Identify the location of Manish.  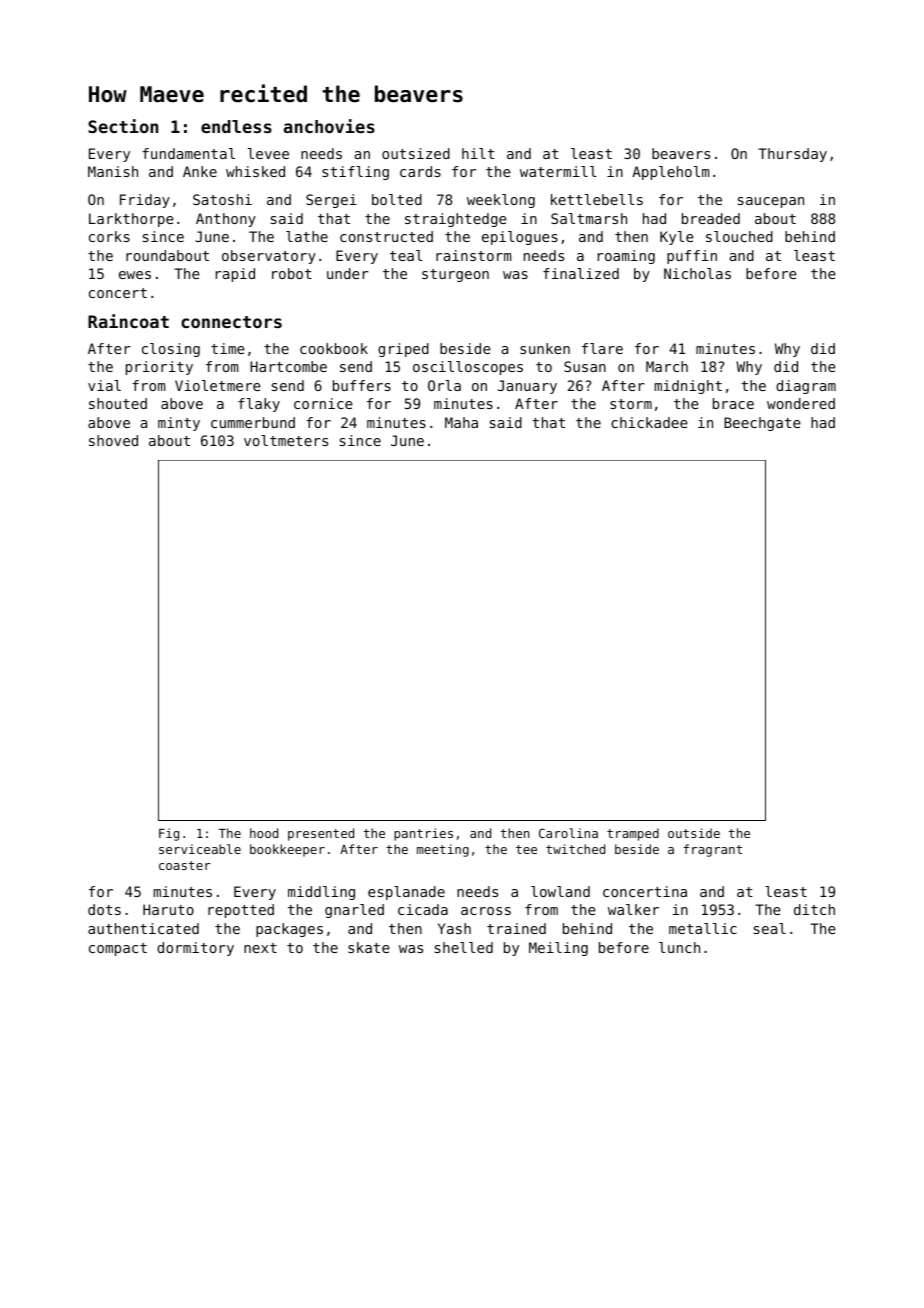
(113, 171).
